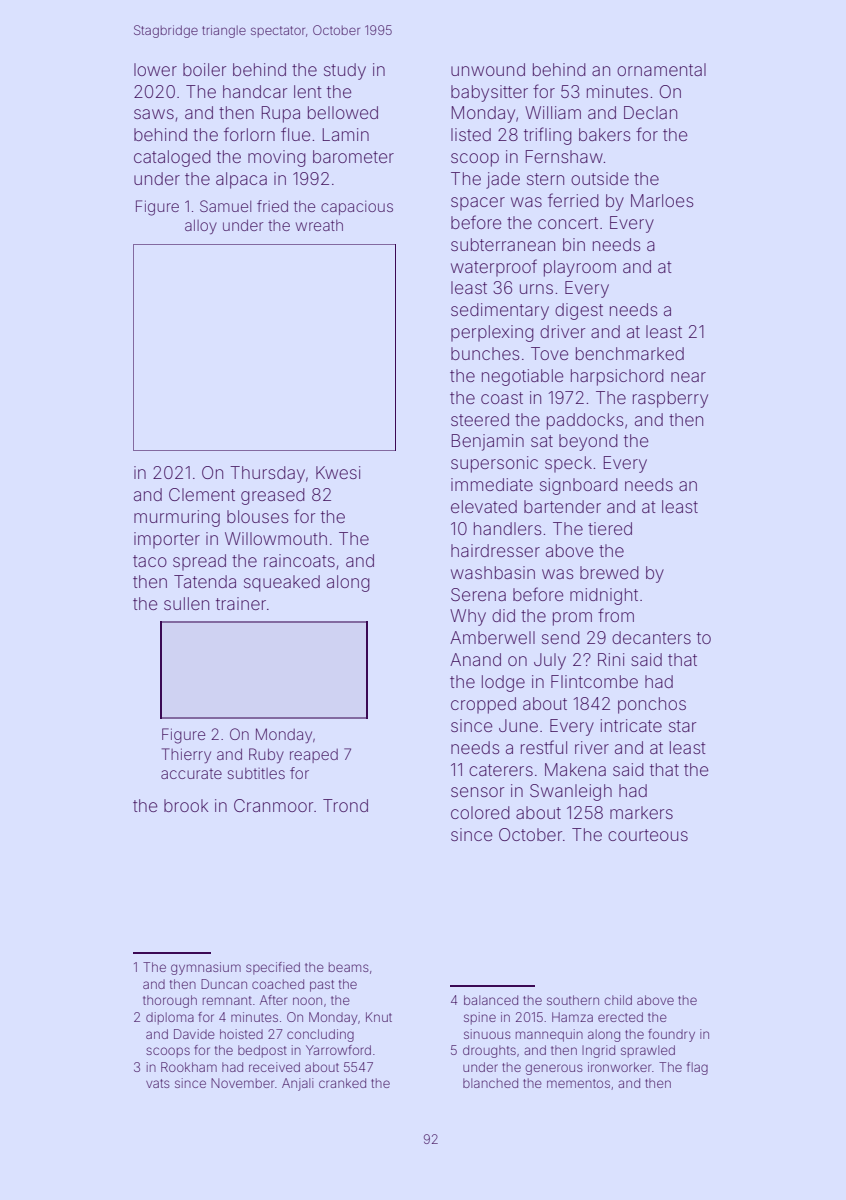 The height and width of the document is (1200, 846). I want to click on Thierry, so click(186, 755).
